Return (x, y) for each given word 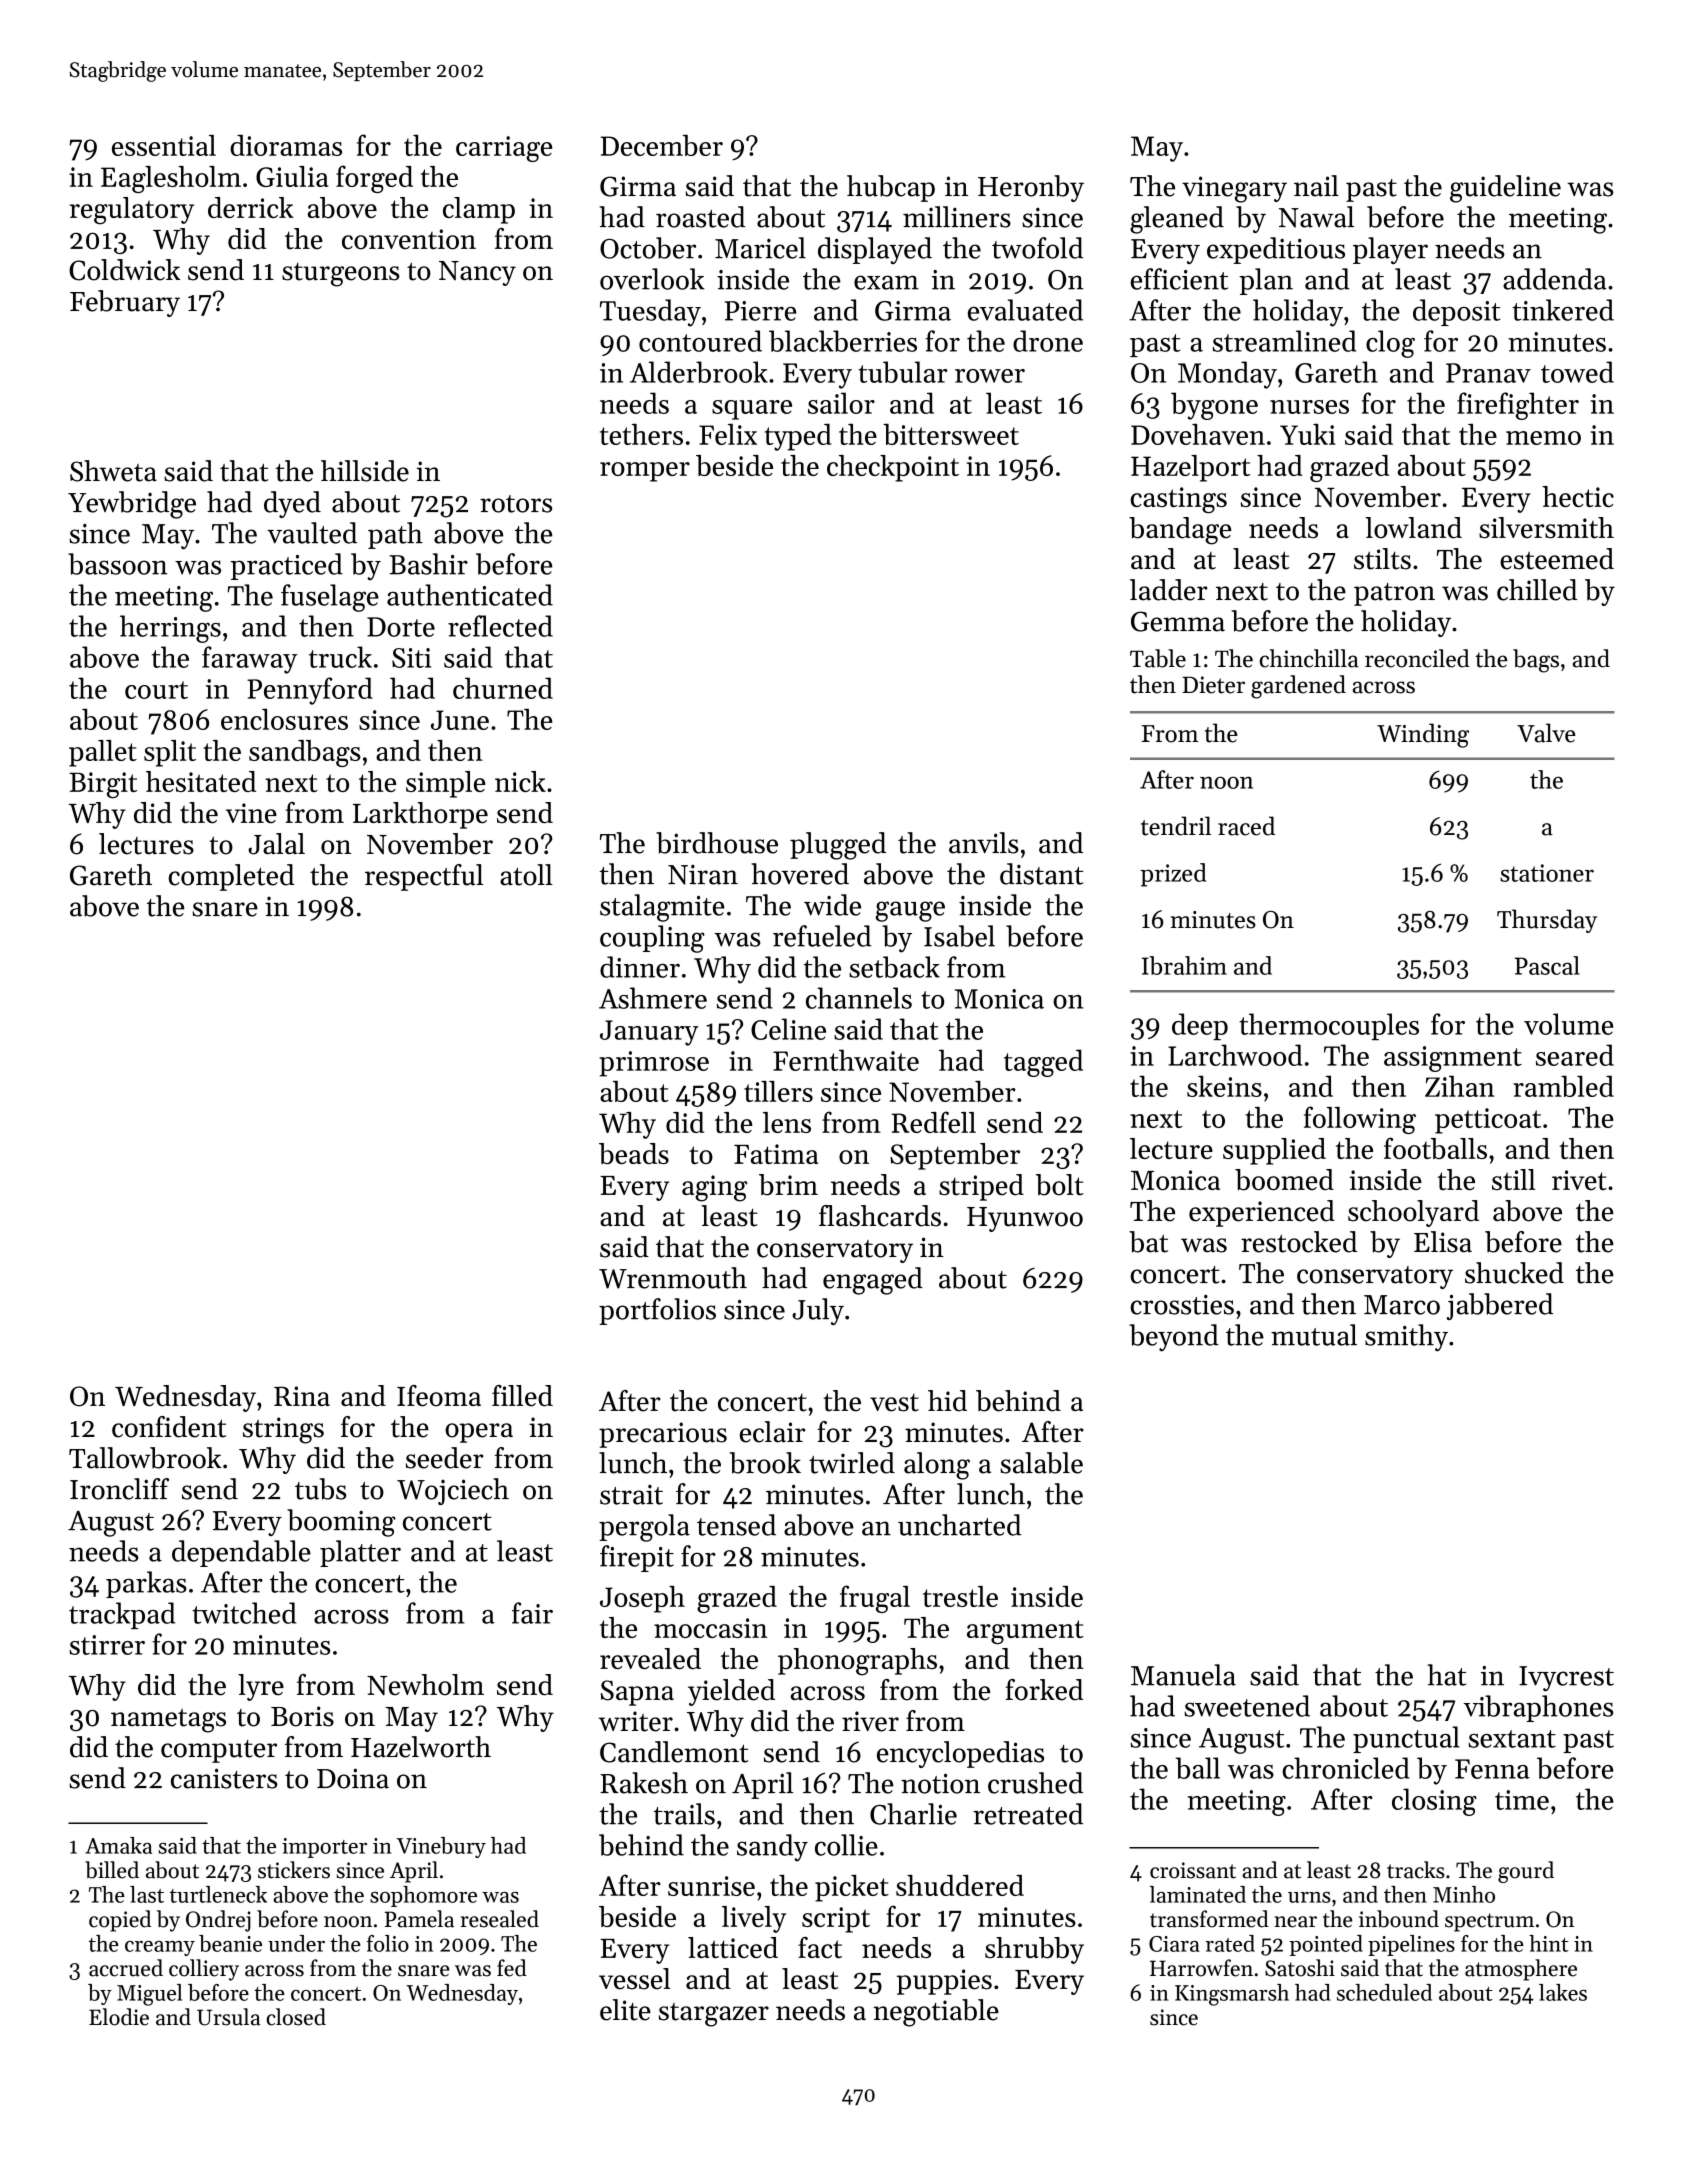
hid (947, 1401)
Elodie (119, 2017)
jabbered (1500, 1306)
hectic (1578, 496)
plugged (838, 846)
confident (169, 1427)
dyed (292, 504)
